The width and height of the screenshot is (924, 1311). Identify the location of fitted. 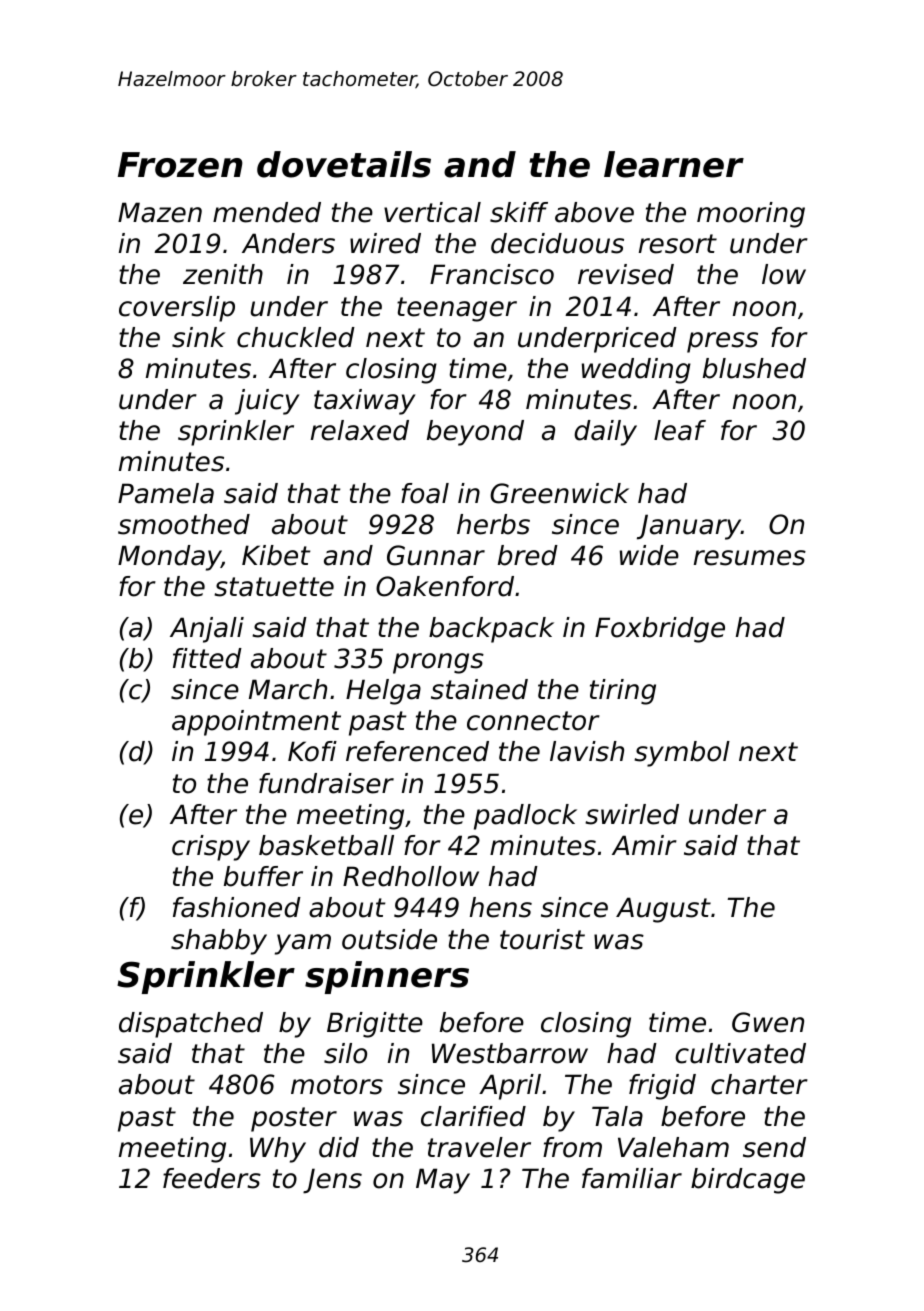
(207, 658).
